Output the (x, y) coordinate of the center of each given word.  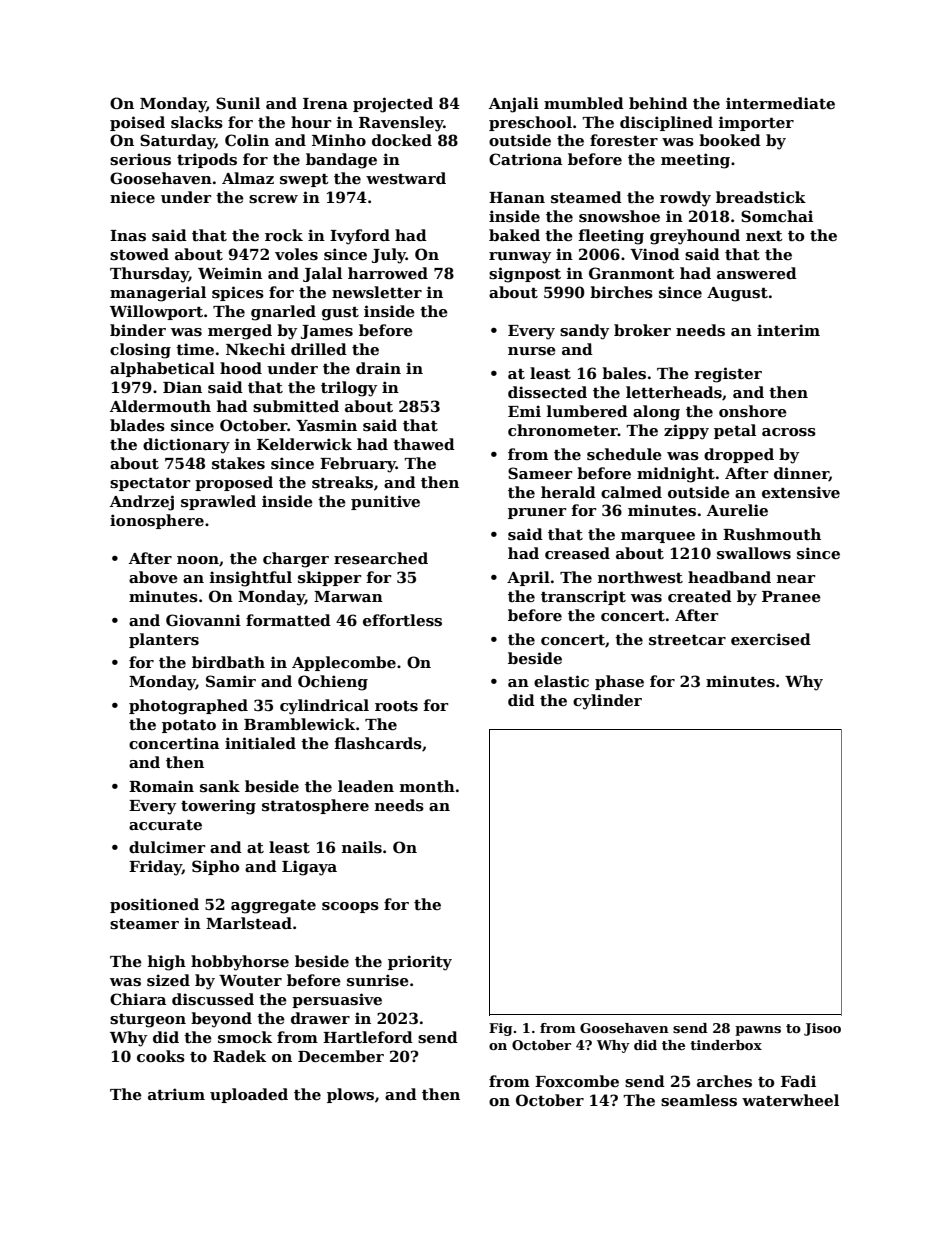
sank (220, 786)
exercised (771, 639)
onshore (753, 411)
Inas (128, 235)
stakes (238, 463)
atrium (176, 1094)
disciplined (666, 123)
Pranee (791, 596)
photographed (188, 707)
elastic (561, 681)
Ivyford (360, 237)
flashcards (378, 743)
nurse (532, 351)
